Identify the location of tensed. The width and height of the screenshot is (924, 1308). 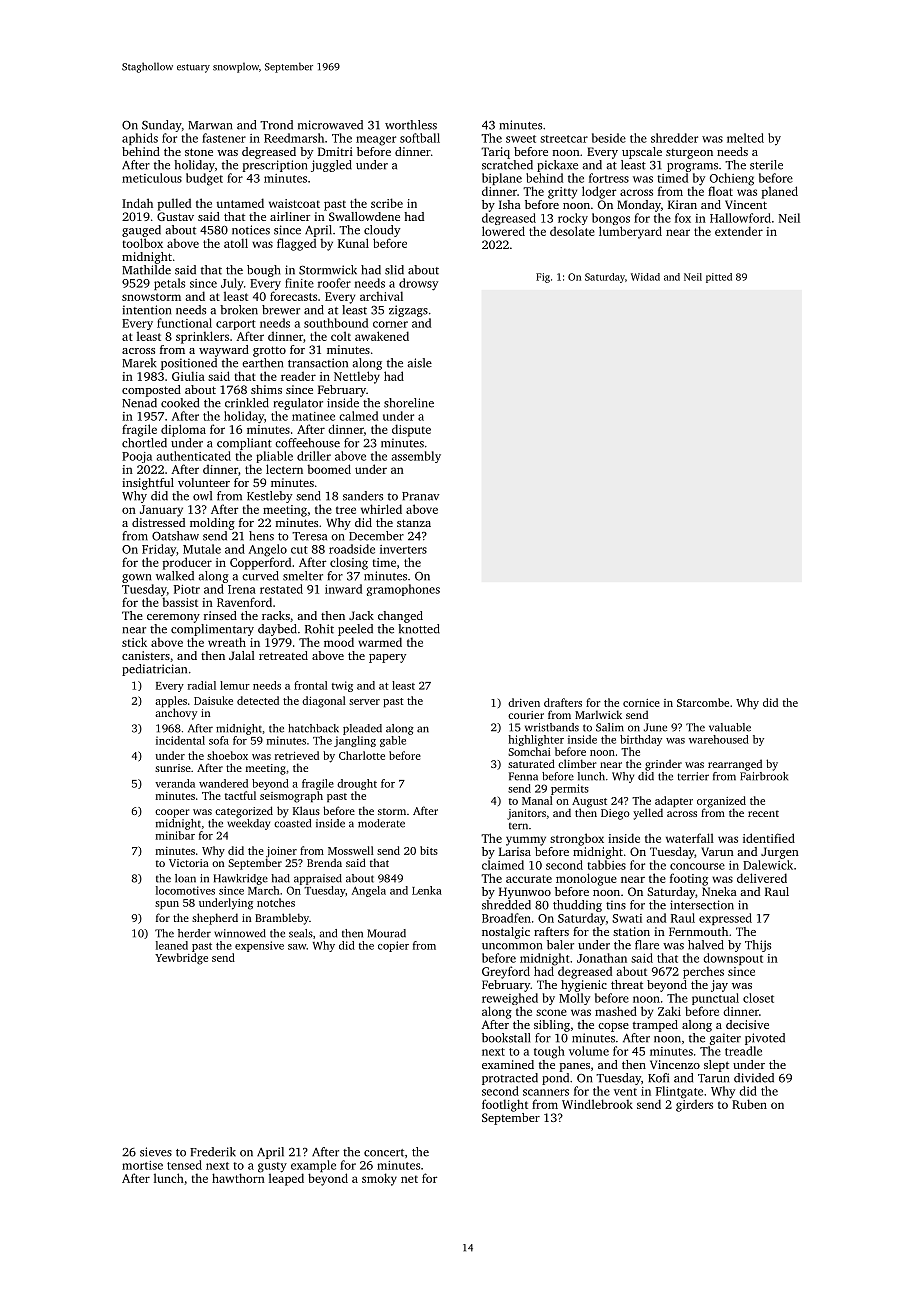
(184, 1165).
